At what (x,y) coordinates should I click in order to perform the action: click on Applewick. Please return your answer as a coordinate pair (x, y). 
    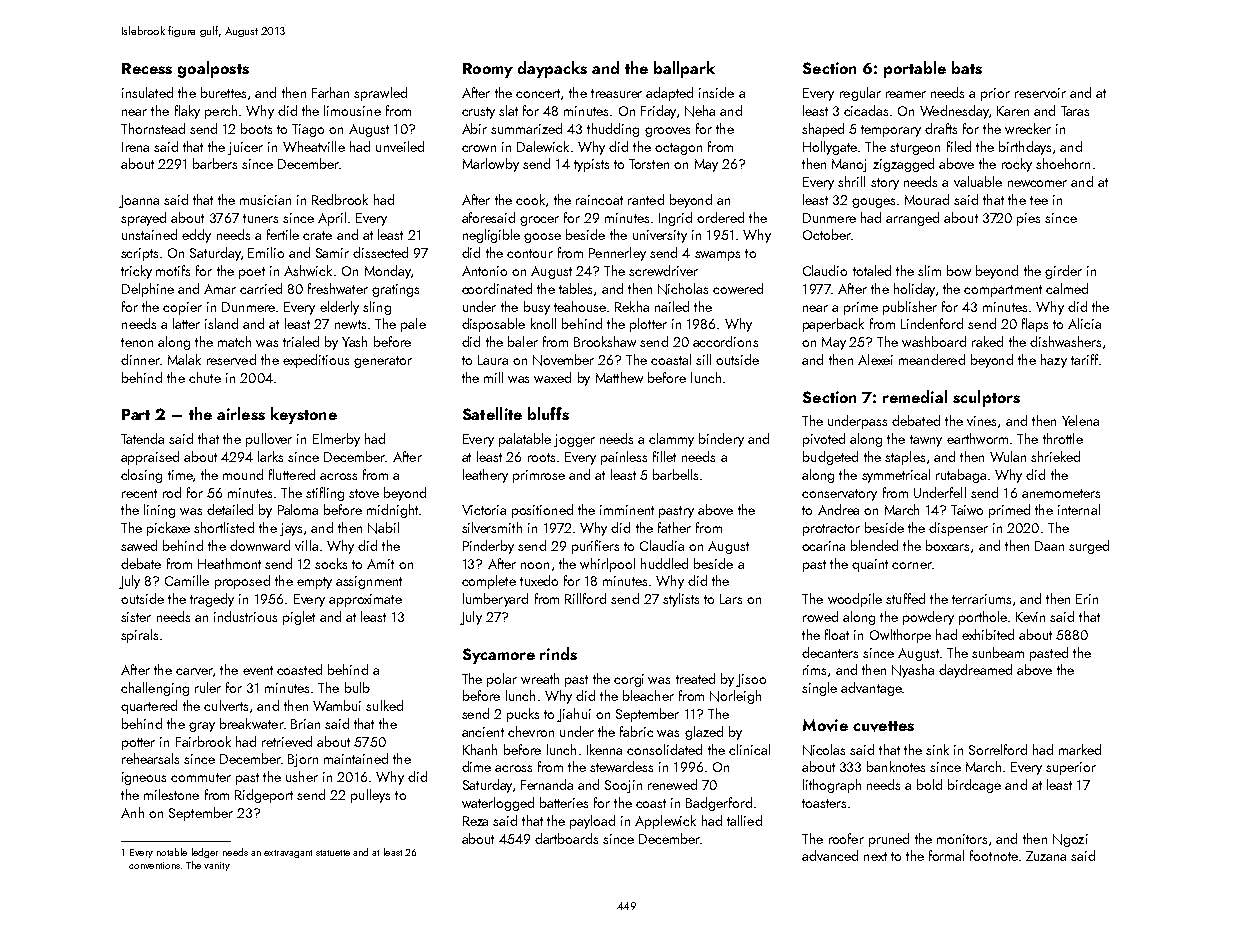
    Looking at the image, I should click on (665, 822).
